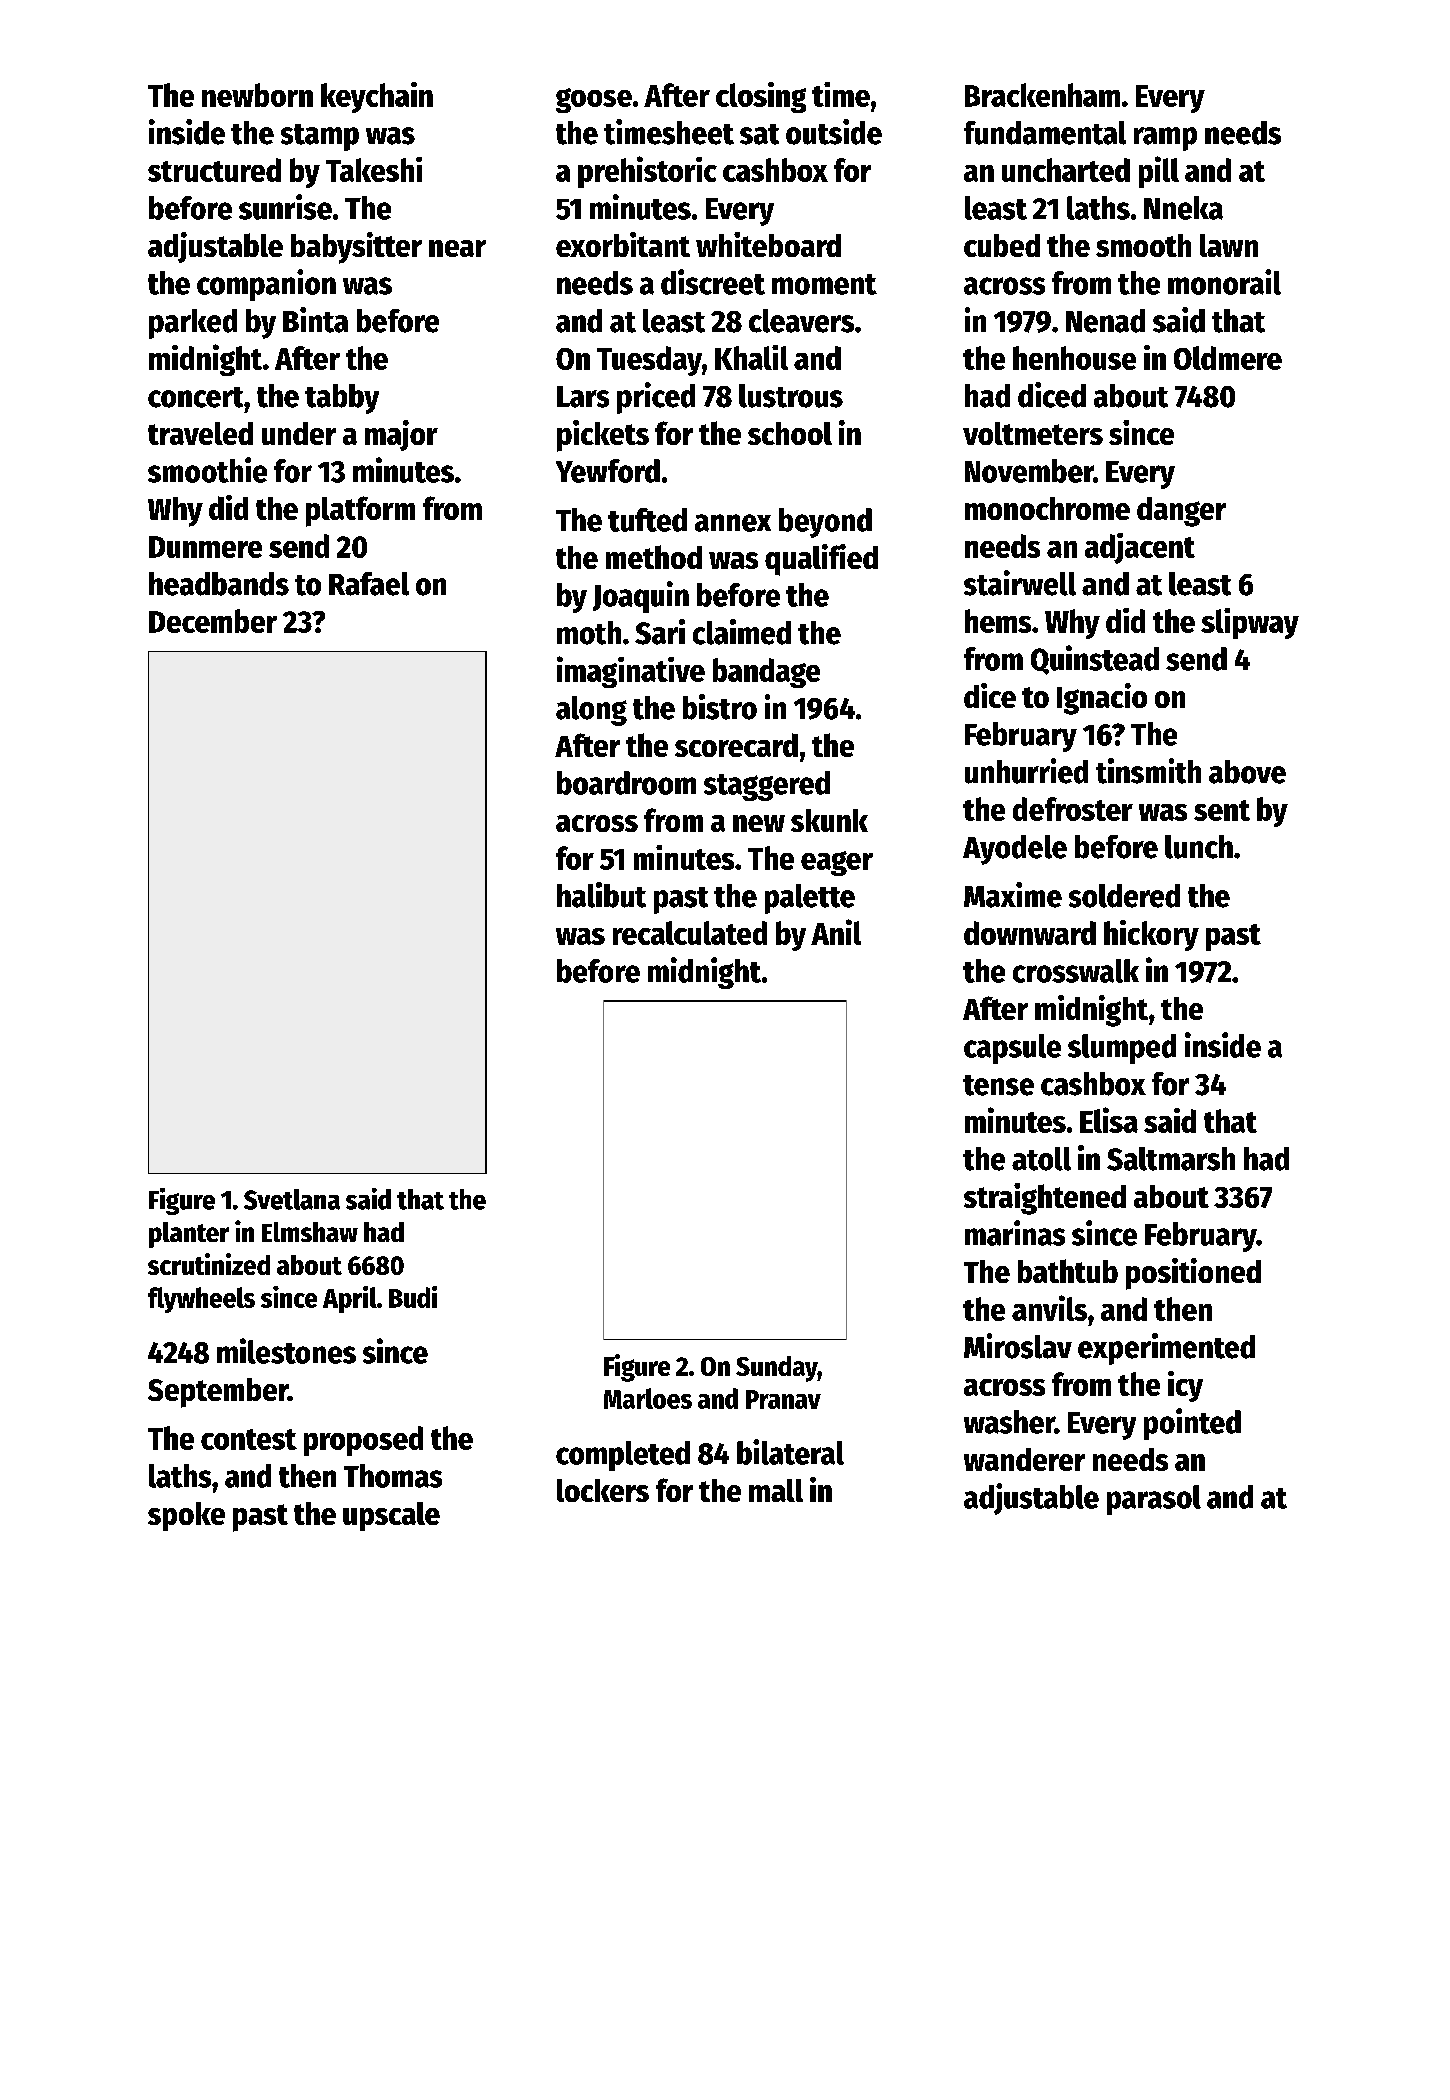 The width and height of the screenshot is (1450, 2100). What do you see at coordinates (1102, 699) in the screenshot?
I see `Ignacio` at bounding box center [1102, 699].
